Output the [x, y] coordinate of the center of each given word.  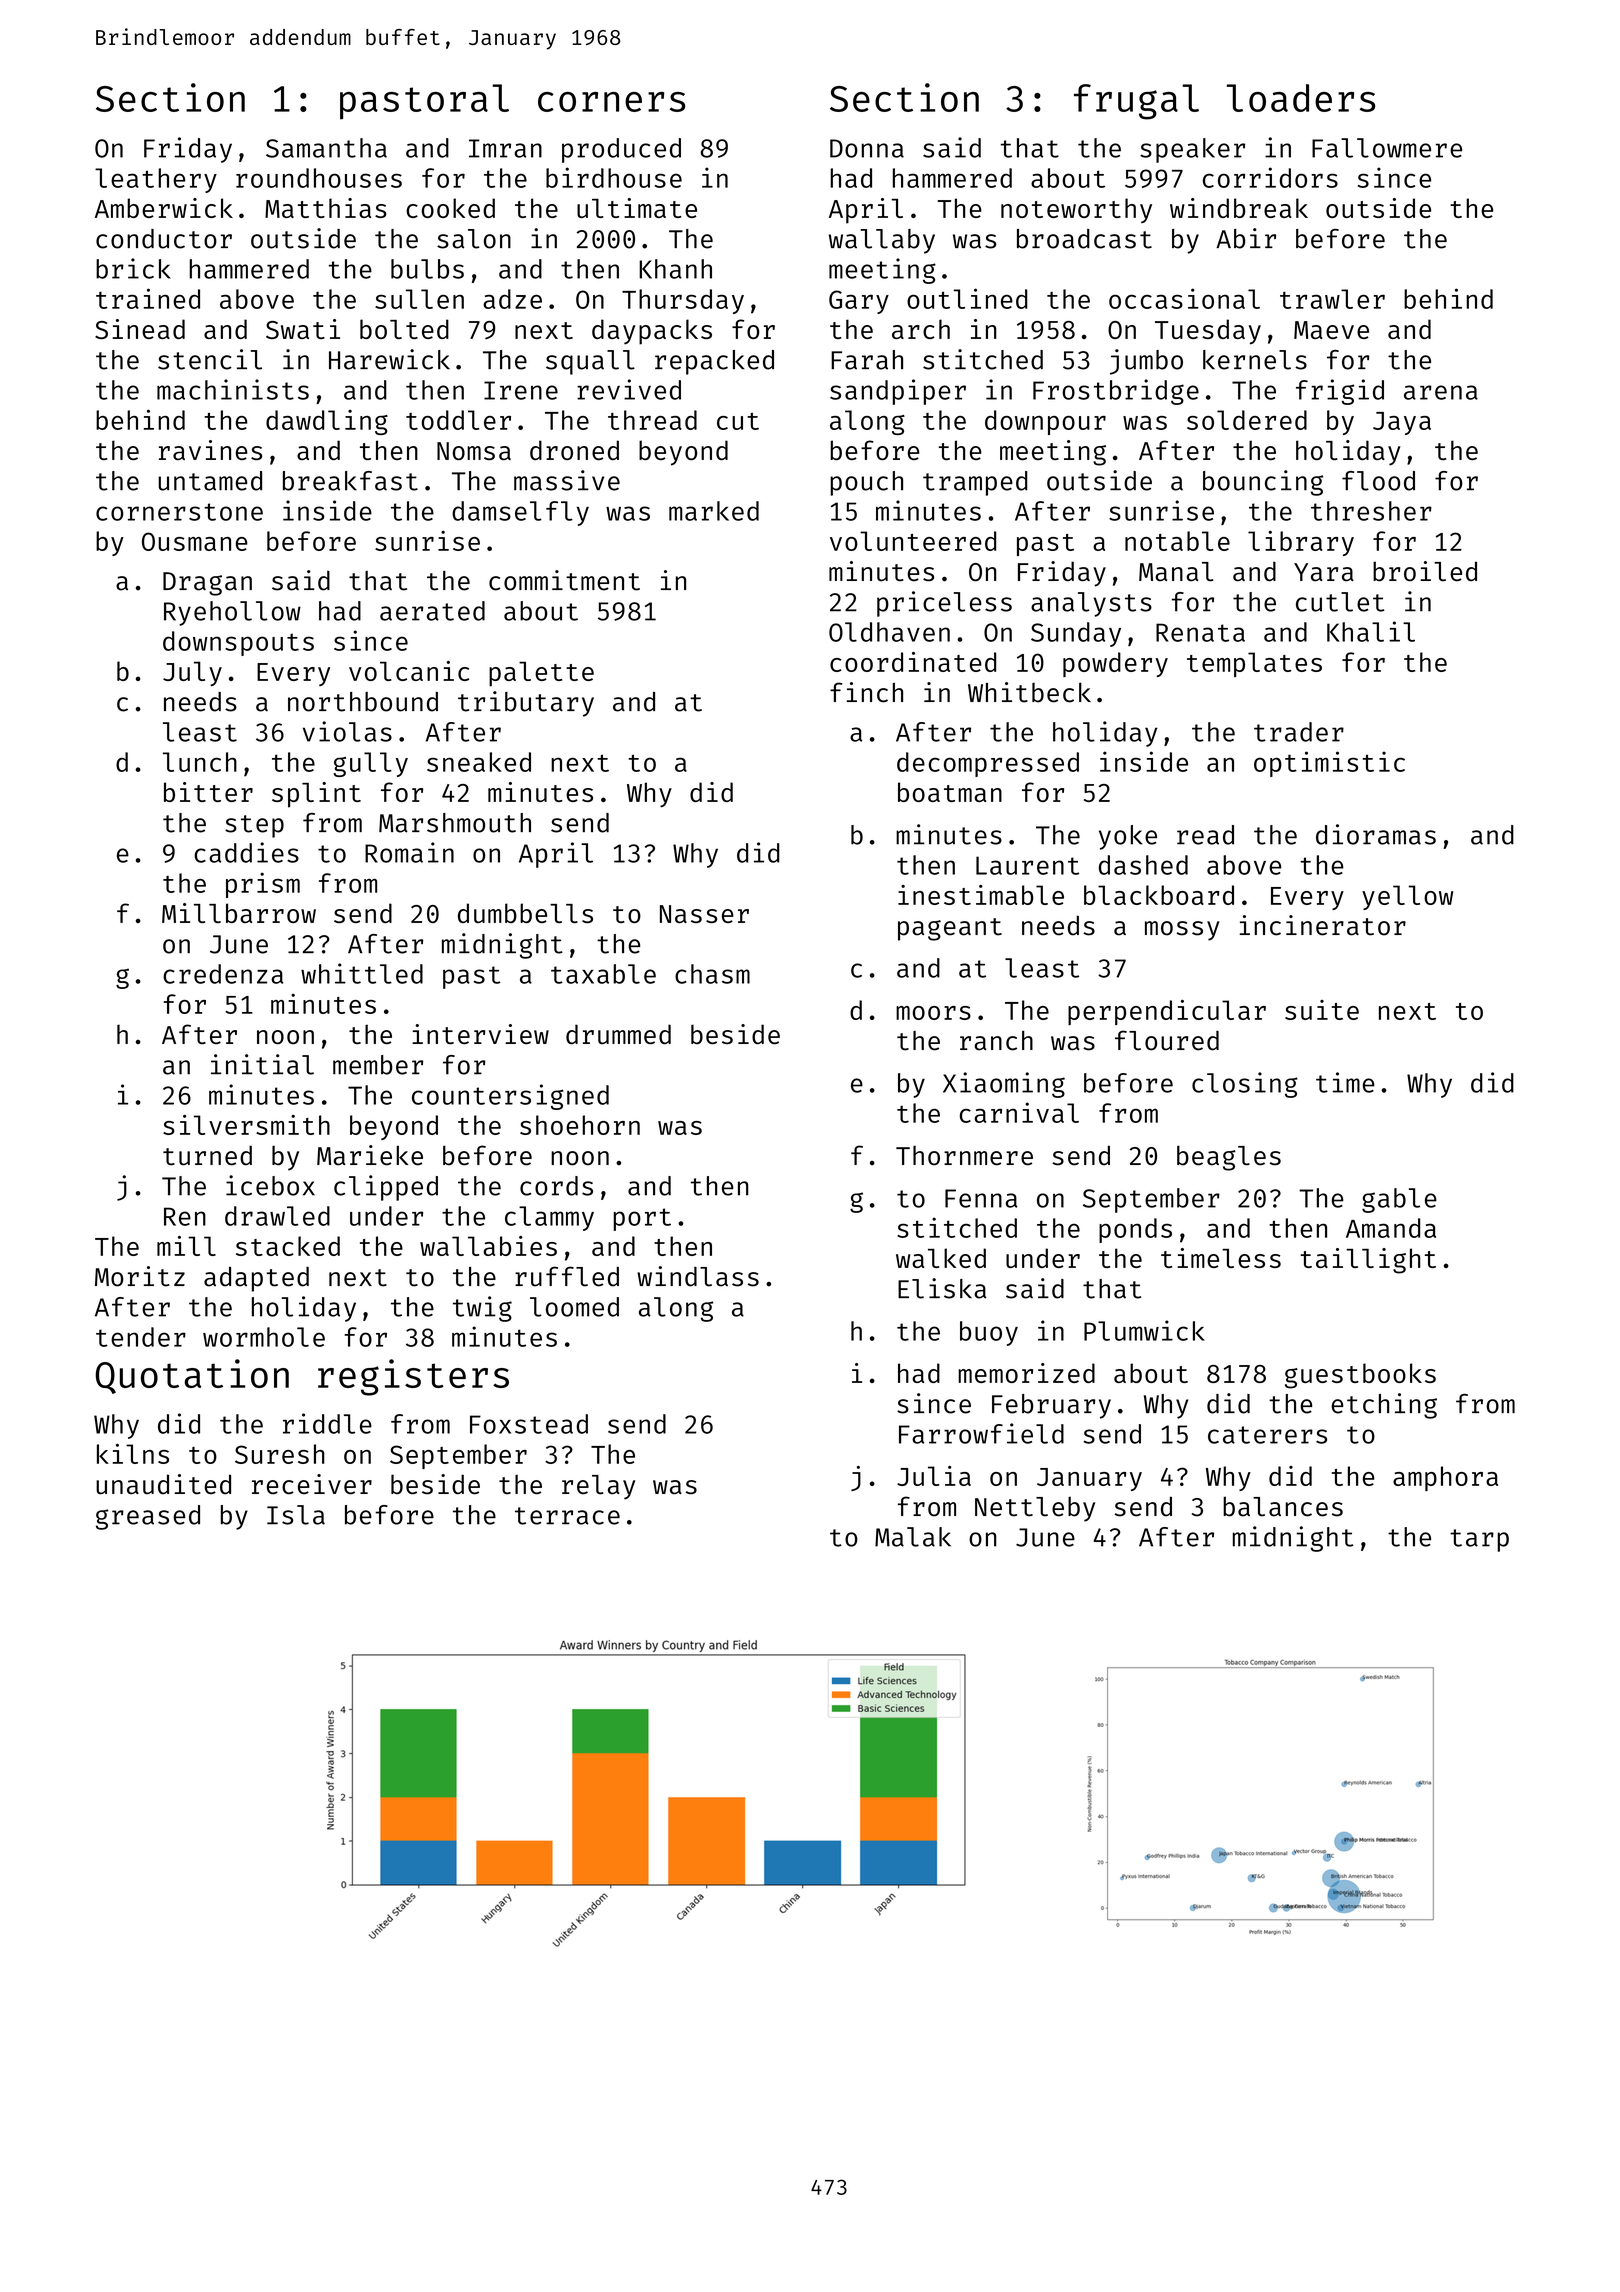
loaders [1301, 98]
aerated [432, 611]
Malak [913, 1537]
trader [1299, 732]
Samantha [326, 148]
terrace [567, 1516]
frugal [1136, 102]
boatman [950, 792]
